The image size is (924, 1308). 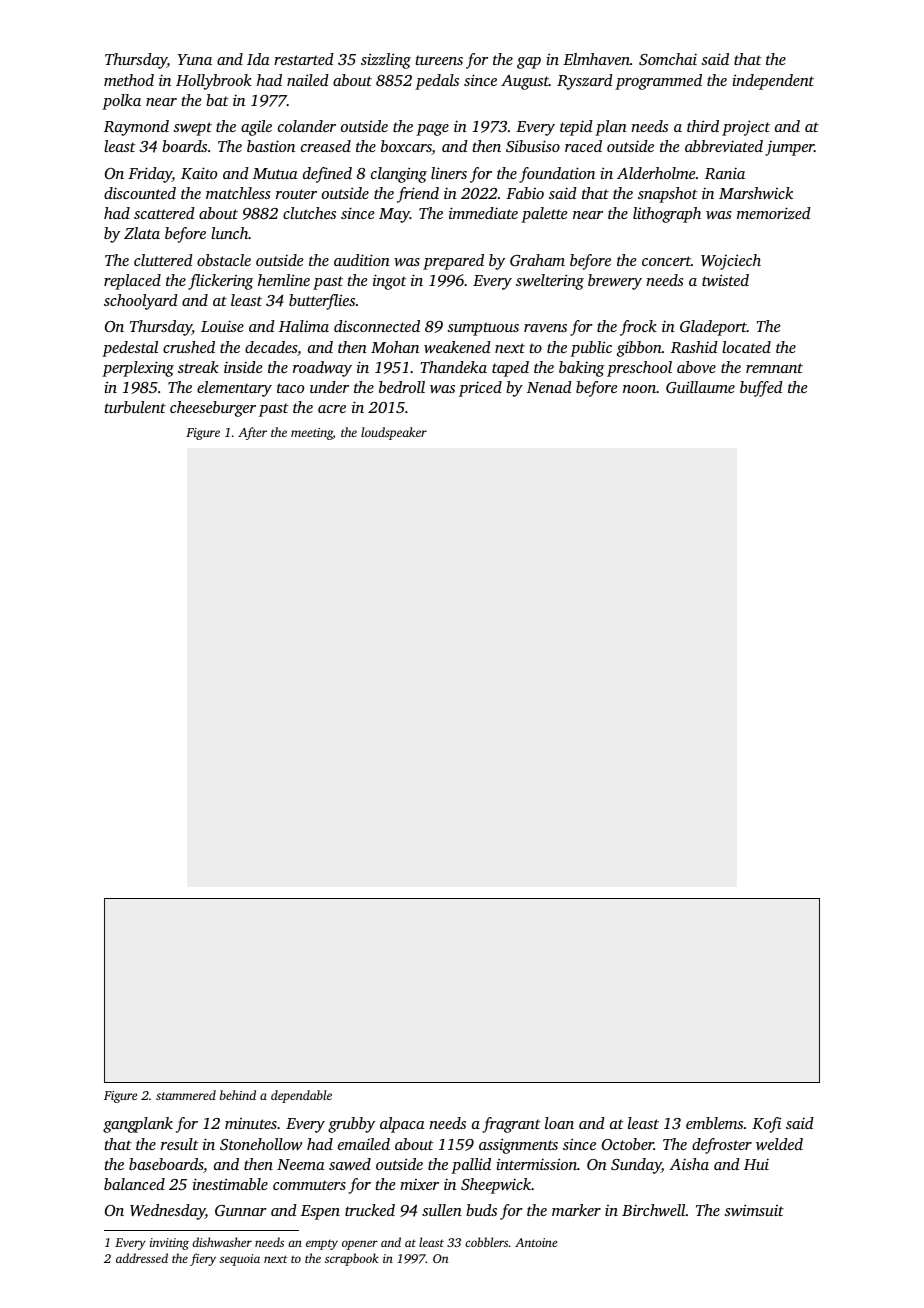 I want to click on page, so click(x=432, y=130).
